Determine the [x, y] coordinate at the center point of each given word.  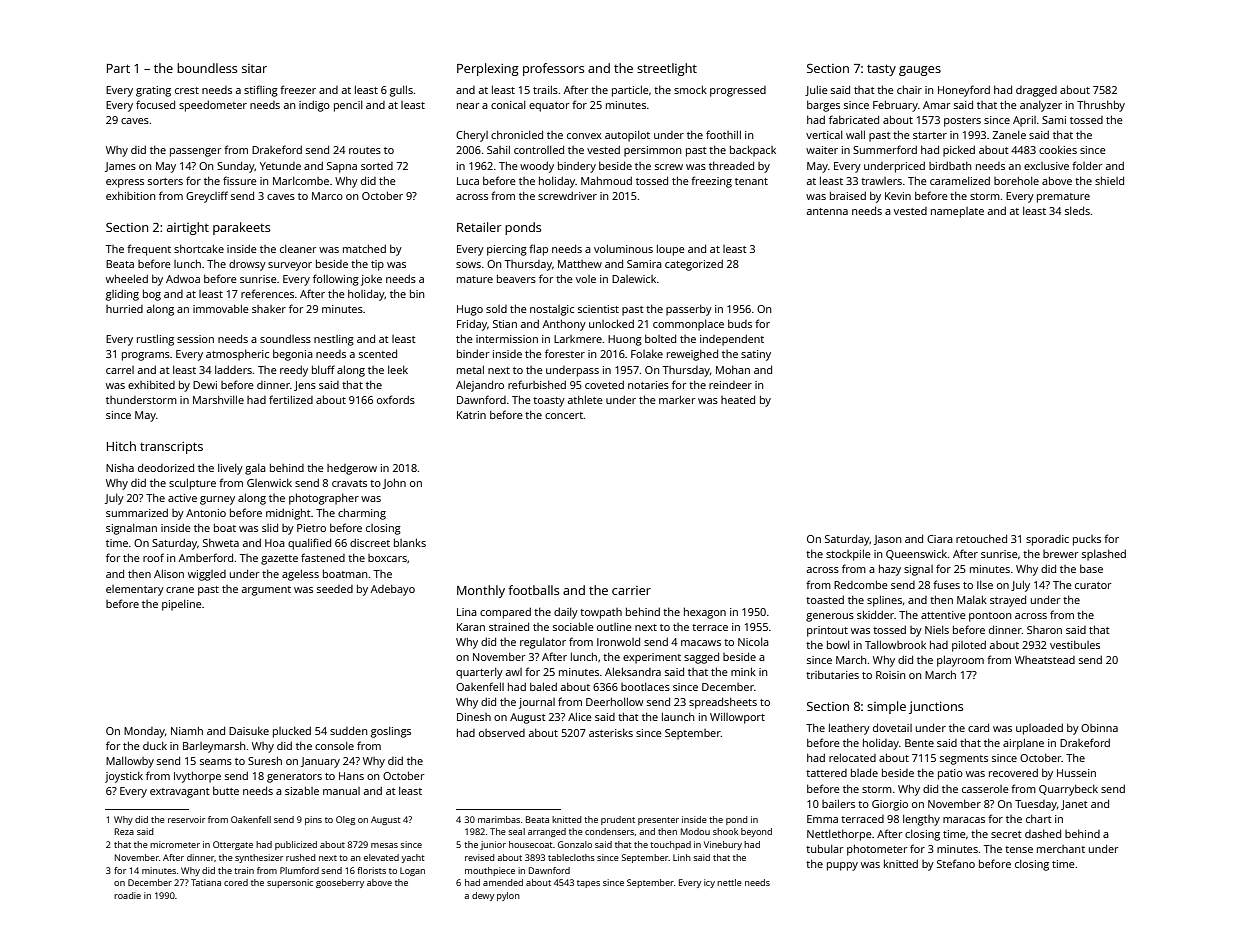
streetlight [667, 69]
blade [864, 772]
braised [848, 195]
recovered [1013, 773]
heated [738, 399]
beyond [756, 832]
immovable [221, 308]
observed [502, 733]
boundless [207, 68]
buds [740, 324]
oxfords [396, 399]
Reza [124, 831]
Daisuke [249, 731]
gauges [920, 71]
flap [538, 250]
